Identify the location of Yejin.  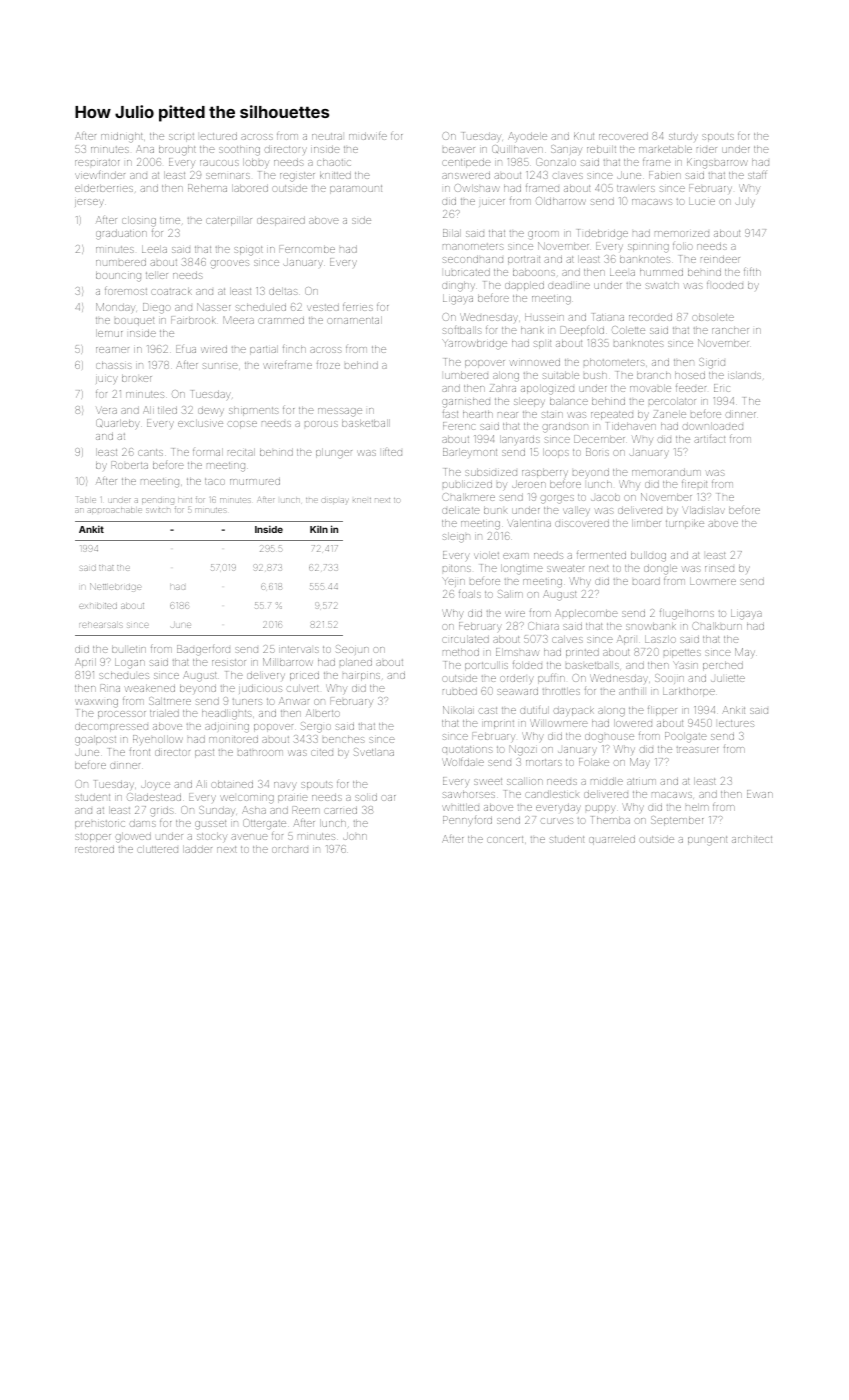
(453, 582).
